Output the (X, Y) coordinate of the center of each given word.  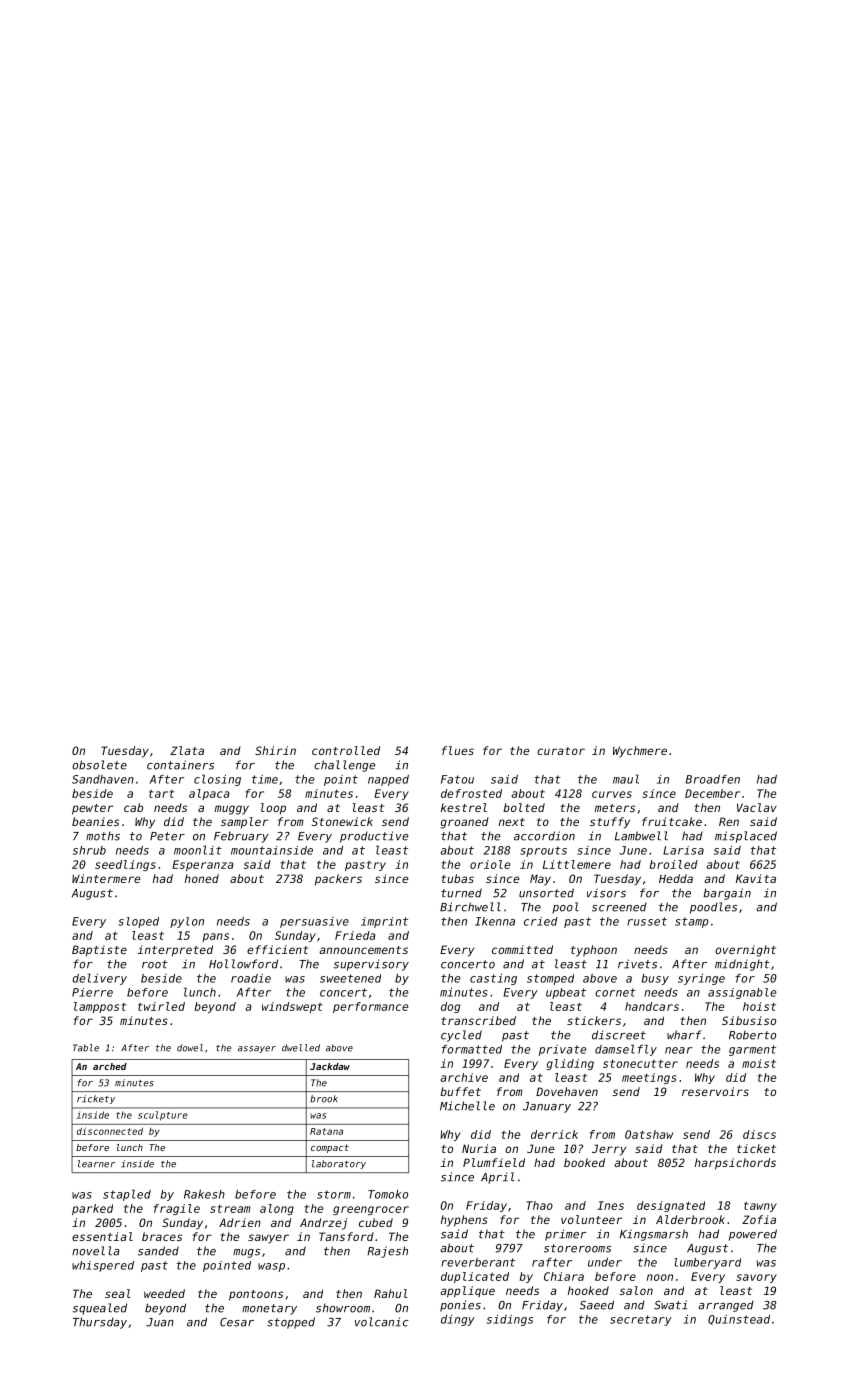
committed (522, 949)
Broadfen (713, 779)
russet (647, 921)
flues (458, 750)
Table (86, 1048)
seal (118, 1293)
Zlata (187, 750)
